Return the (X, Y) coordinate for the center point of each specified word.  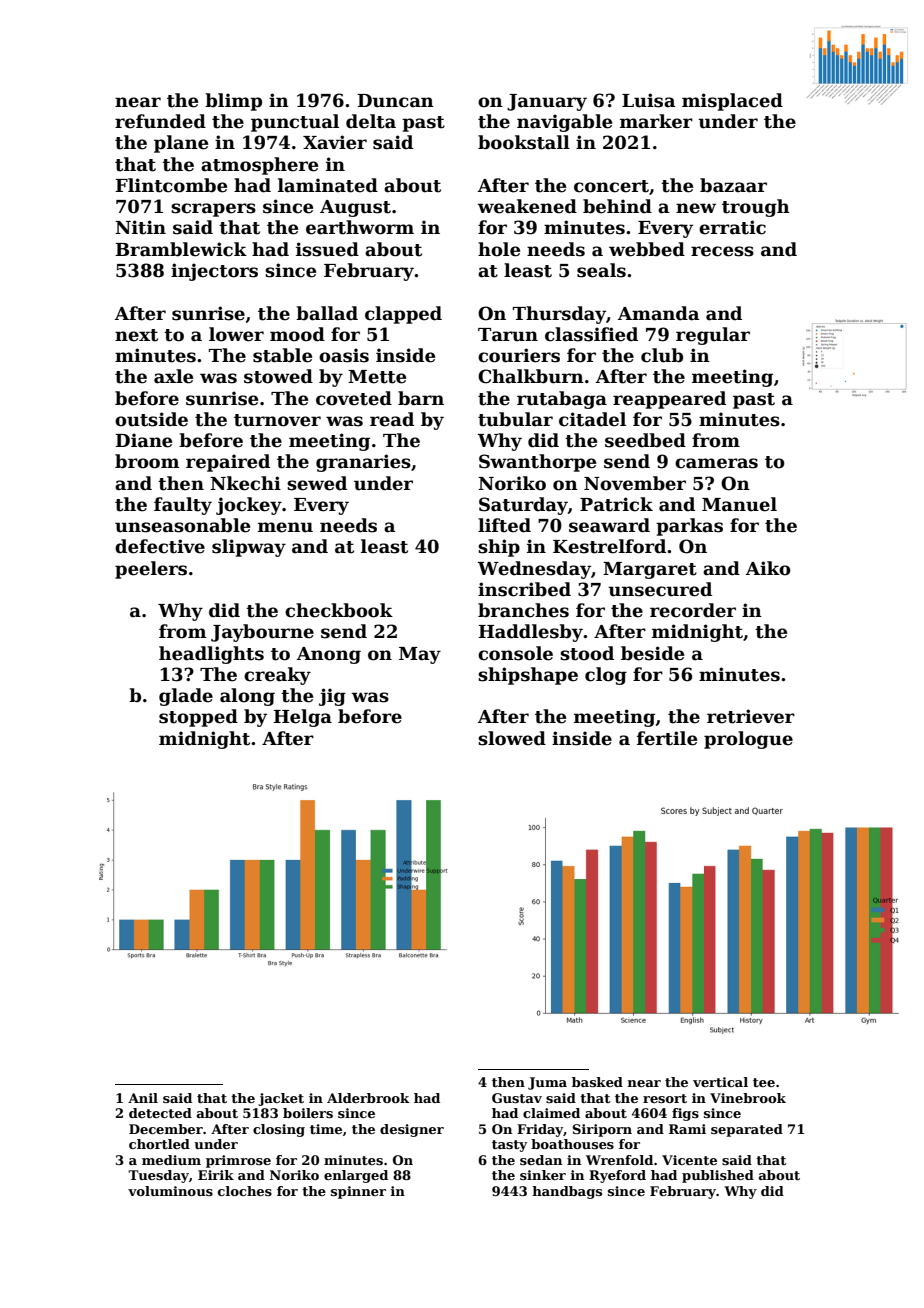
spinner (358, 1192)
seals (601, 270)
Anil (143, 1098)
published (718, 1176)
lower (236, 334)
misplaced (732, 102)
